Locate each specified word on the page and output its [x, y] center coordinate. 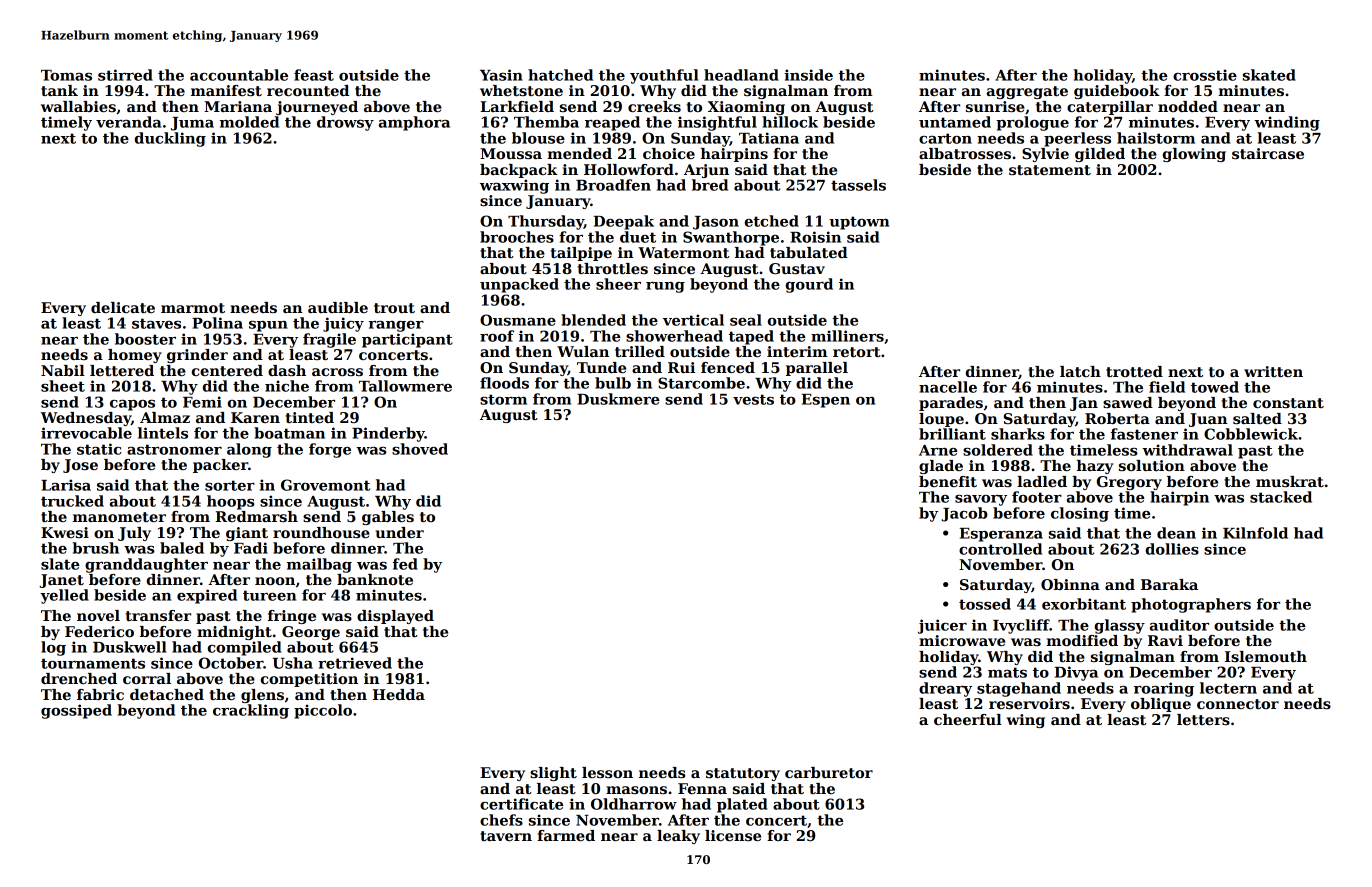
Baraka [1169, 584]
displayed [395, 617]
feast [314, 75]
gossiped [76, 711]
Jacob [964, 514]
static [99, 449]
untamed [955, 122]
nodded [1188, 106]
